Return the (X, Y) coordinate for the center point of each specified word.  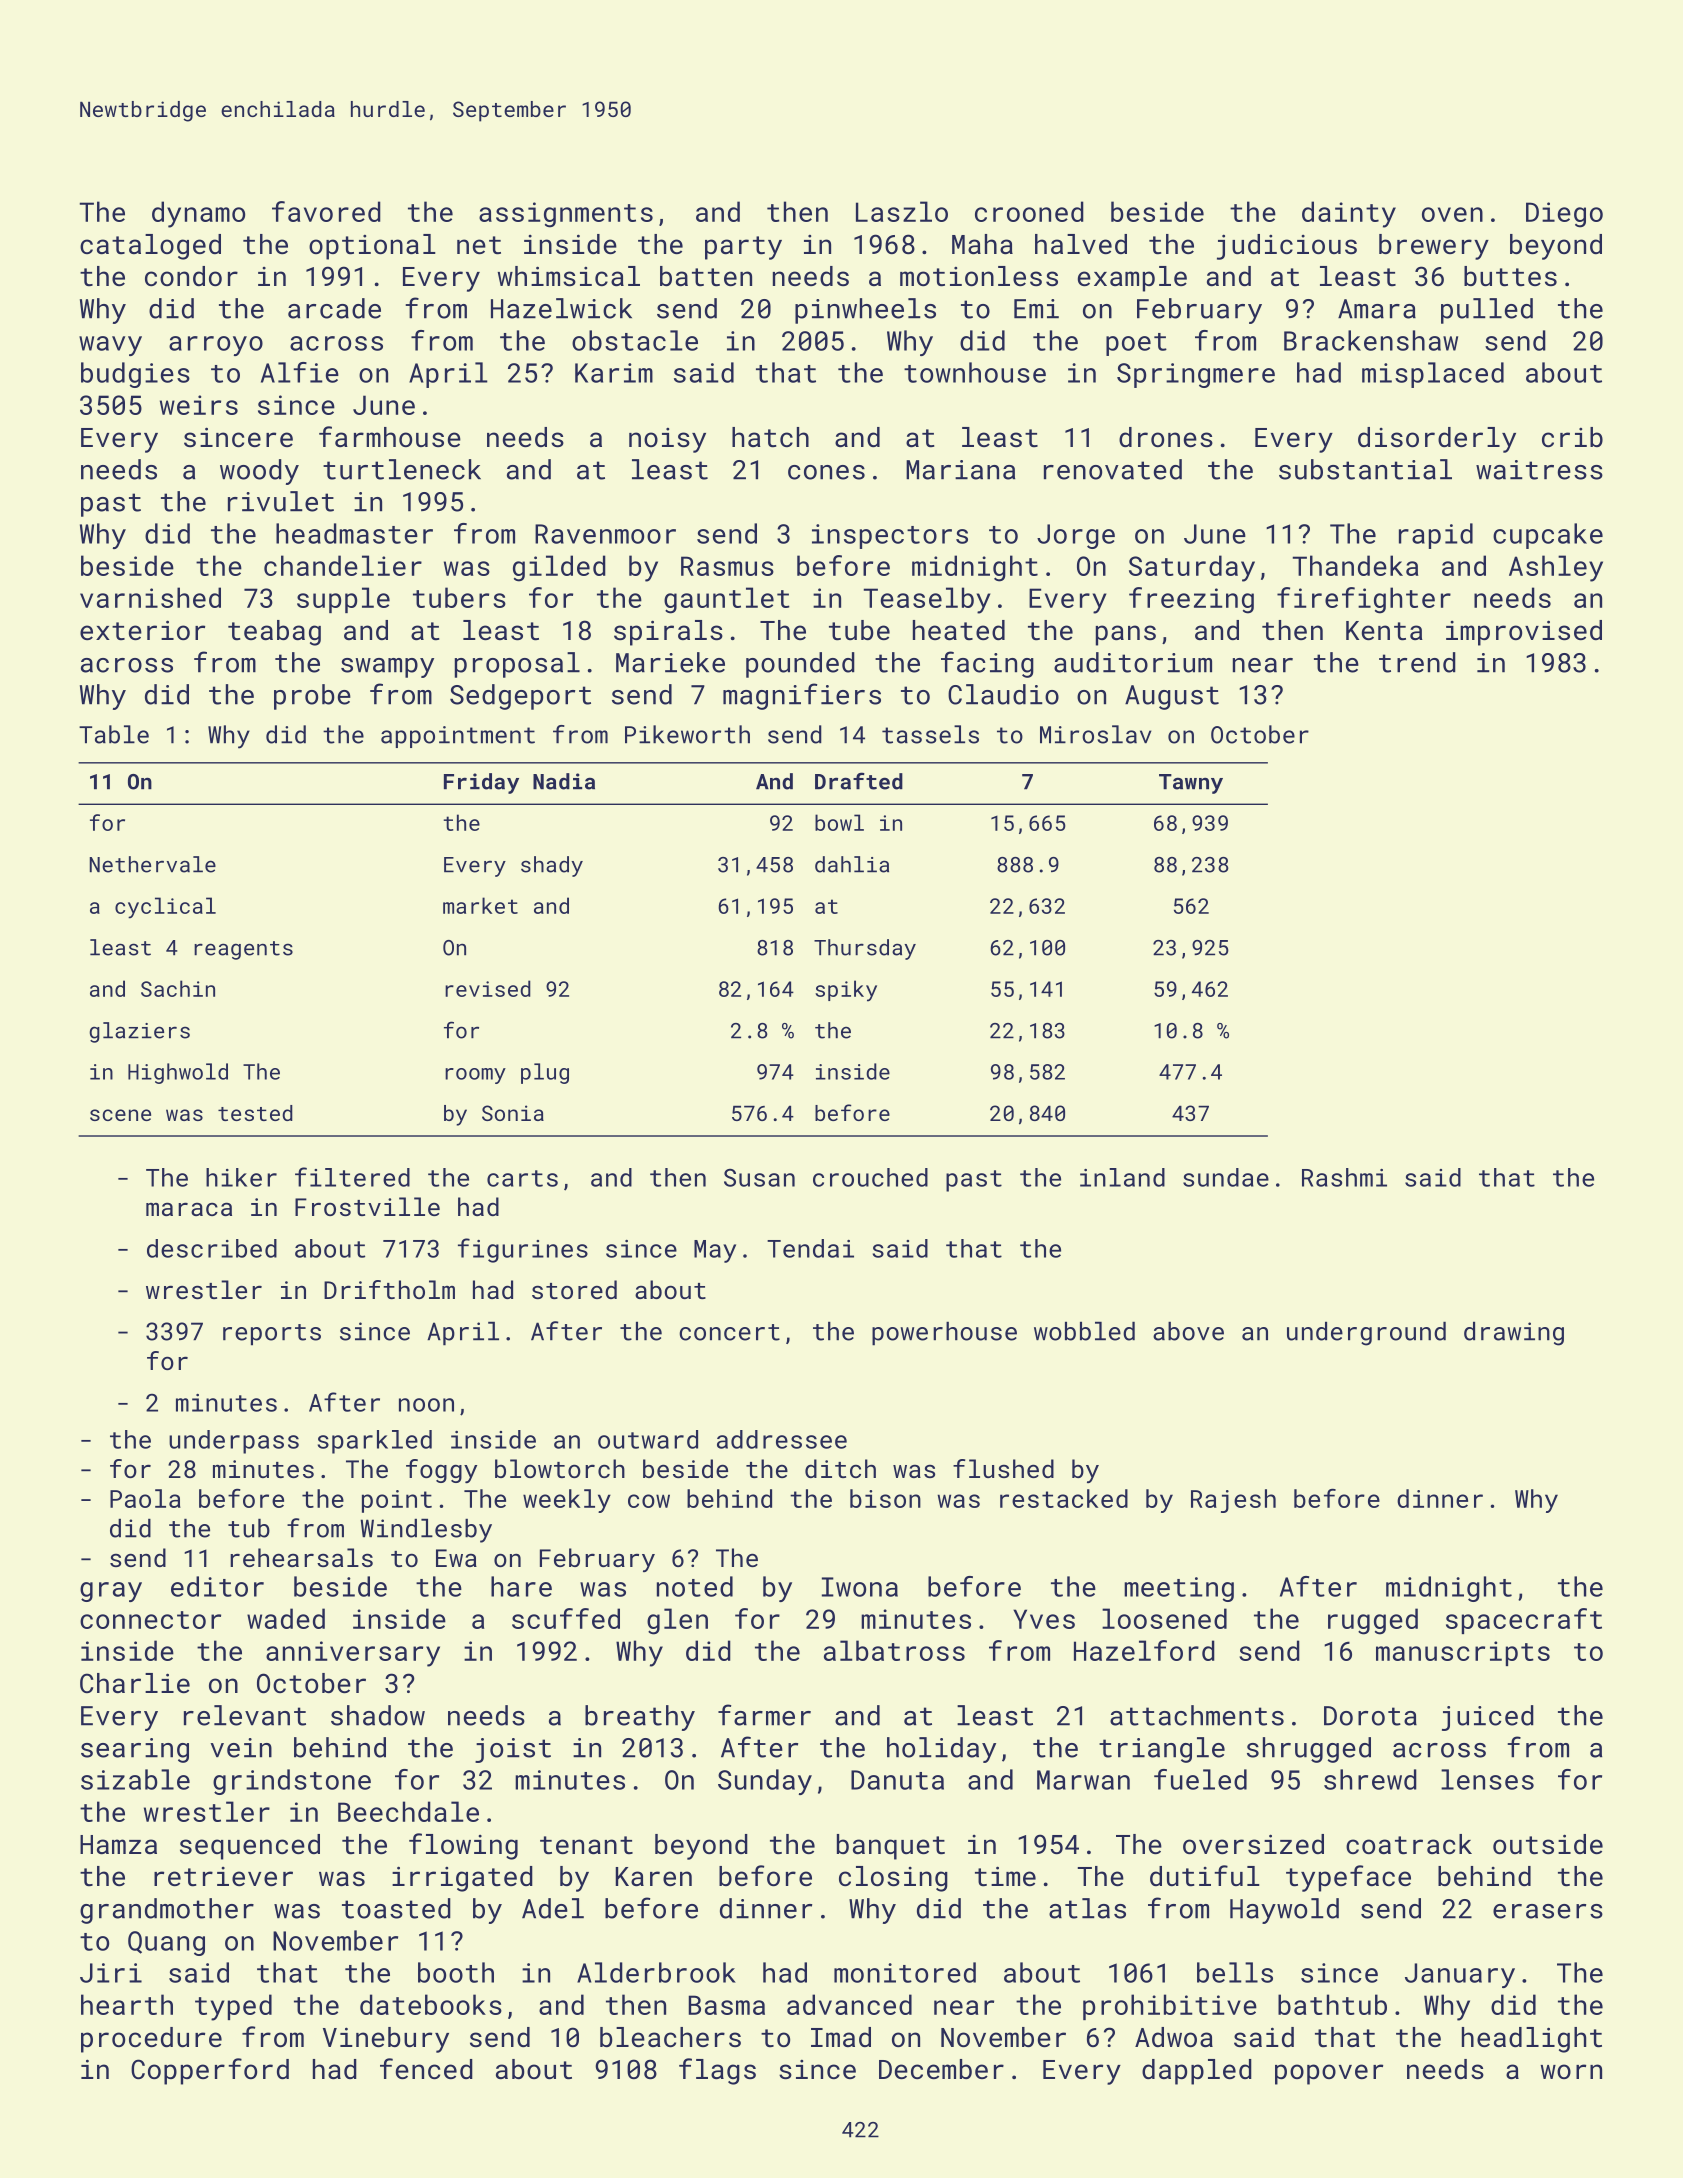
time (1005, 1876)
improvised (1524, 633)
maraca (189, 1209)
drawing (1514, 1334)
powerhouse (944, 1334)
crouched (870, 1177)
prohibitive (1170, 2007)
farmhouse (390, 436)
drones (1166, 437)
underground (1366, 1334)
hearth (127, 2004)
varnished (150, 597)
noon (426, 1405)
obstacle (635, 340)
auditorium (1133, 662)
